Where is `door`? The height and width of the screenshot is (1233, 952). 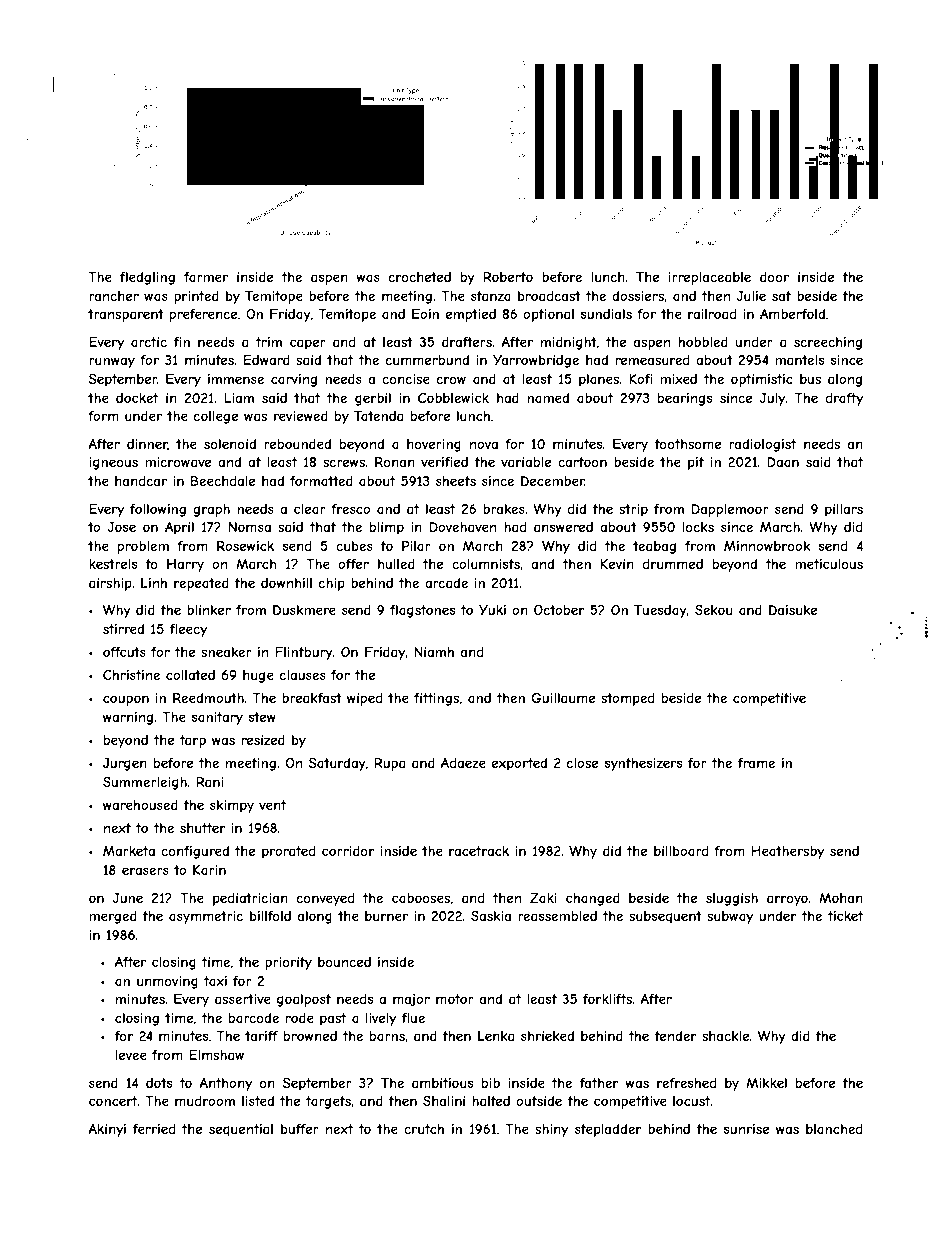 door is located at coordinates (774, 277).
